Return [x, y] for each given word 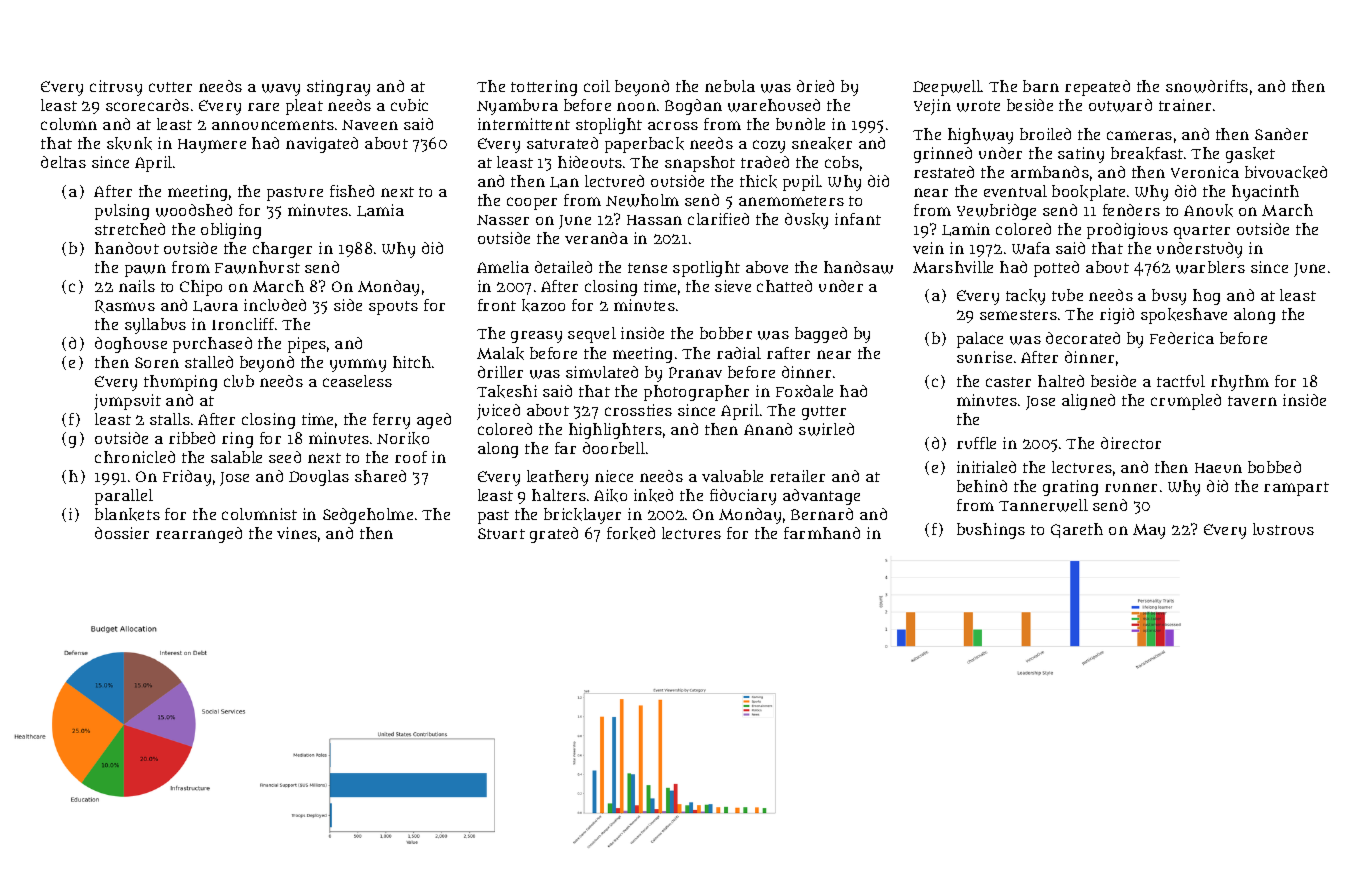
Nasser [503, 220]
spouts [393, 308]
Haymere [212, 146]
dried [815, 86]
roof [411, 457]
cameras [1139, 135]
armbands [1050, 172]
